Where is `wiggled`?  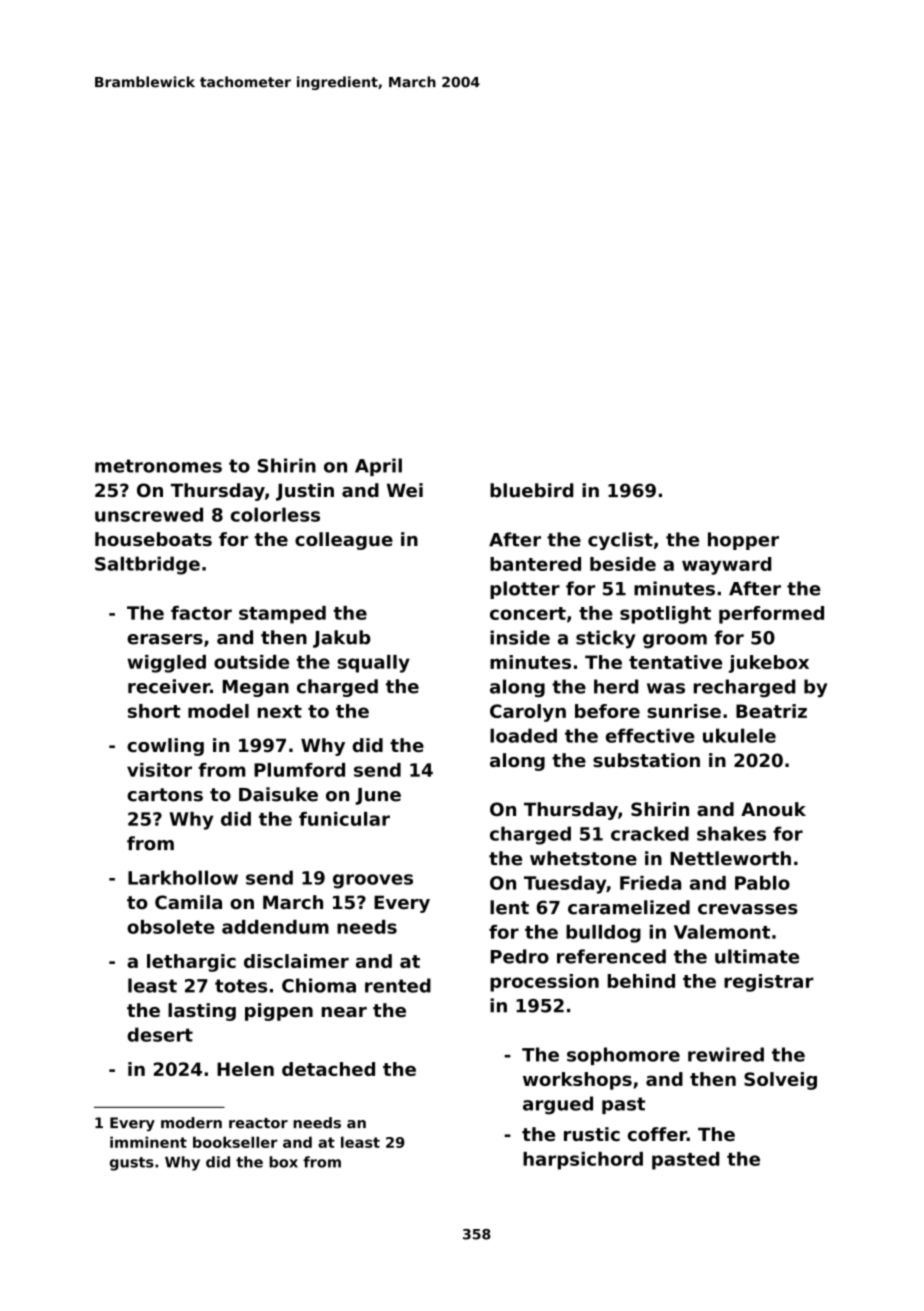 wiggled is located at coordinates (166, 664).
